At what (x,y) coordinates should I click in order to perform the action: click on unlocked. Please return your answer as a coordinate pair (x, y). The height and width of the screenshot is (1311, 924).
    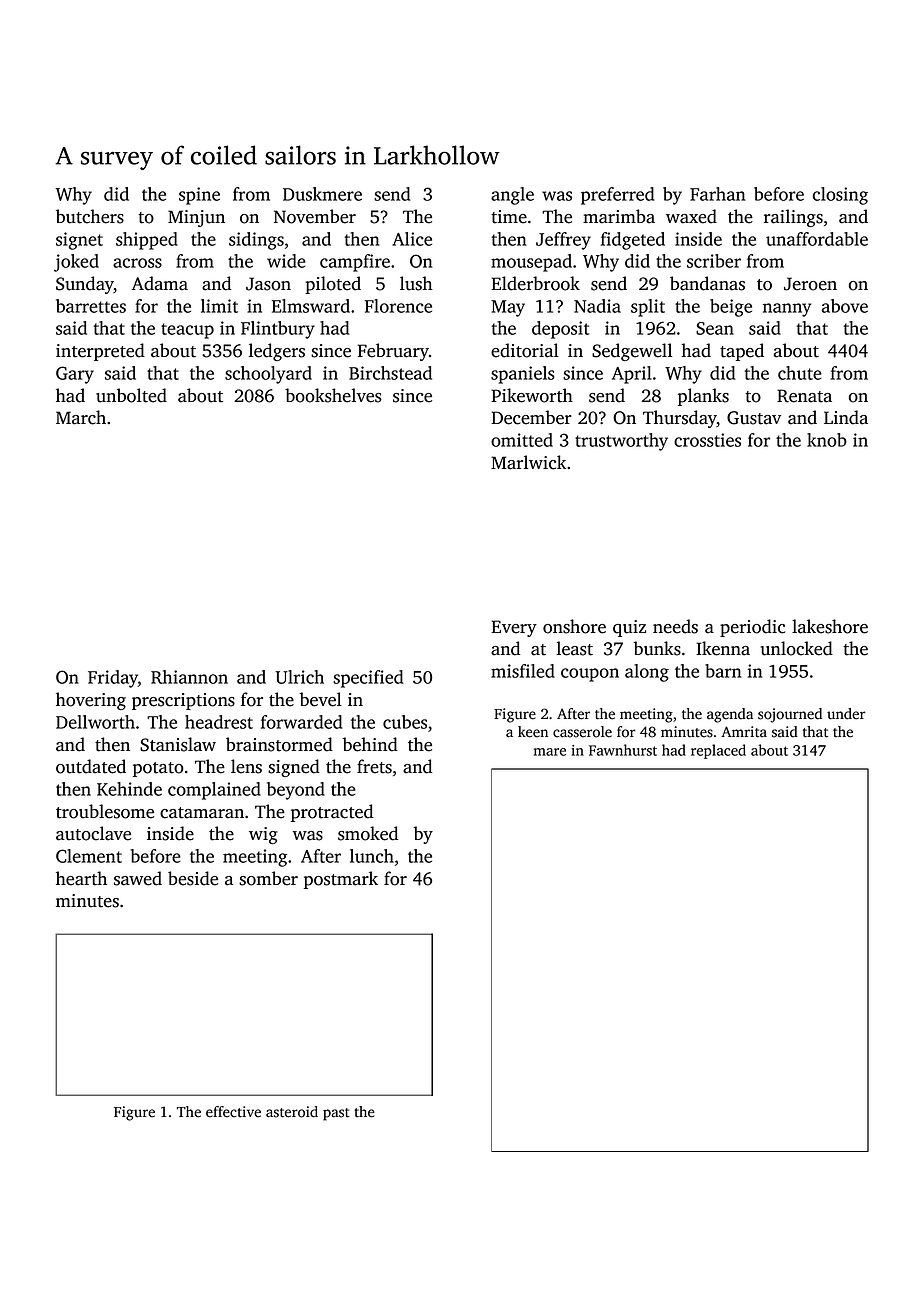
    Looking at the image, I should click on (797, 648).
